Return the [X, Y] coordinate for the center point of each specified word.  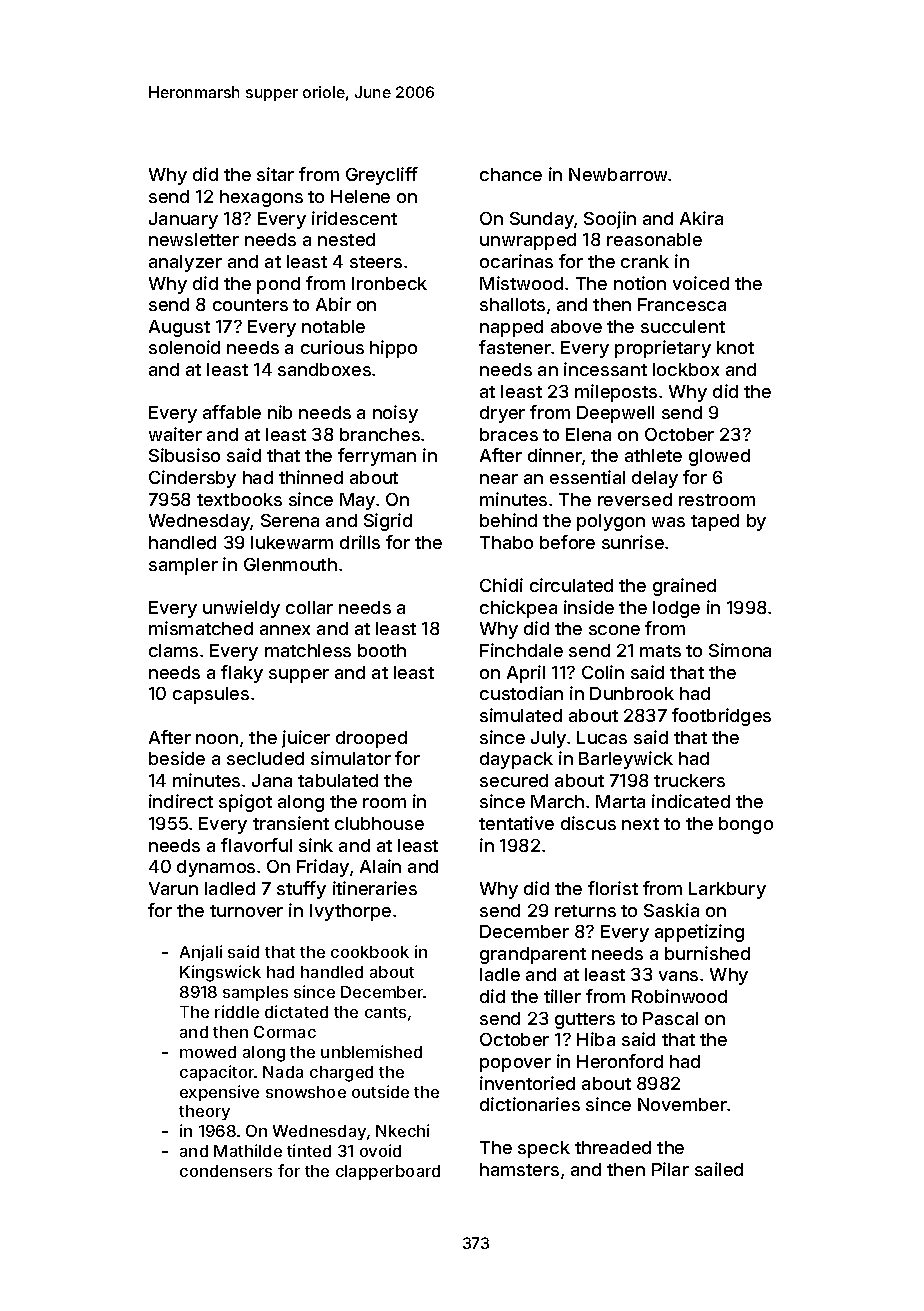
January [183, 220]
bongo [746, 825]
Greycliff [382, 176]
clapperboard [388, 1172]
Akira [701, 218]
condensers [226, 1171]
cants [385, 1012]
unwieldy [241, 609]
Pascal [670, 1018]
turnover [246, 911]
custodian [521, 693]
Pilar [670, 1169]
